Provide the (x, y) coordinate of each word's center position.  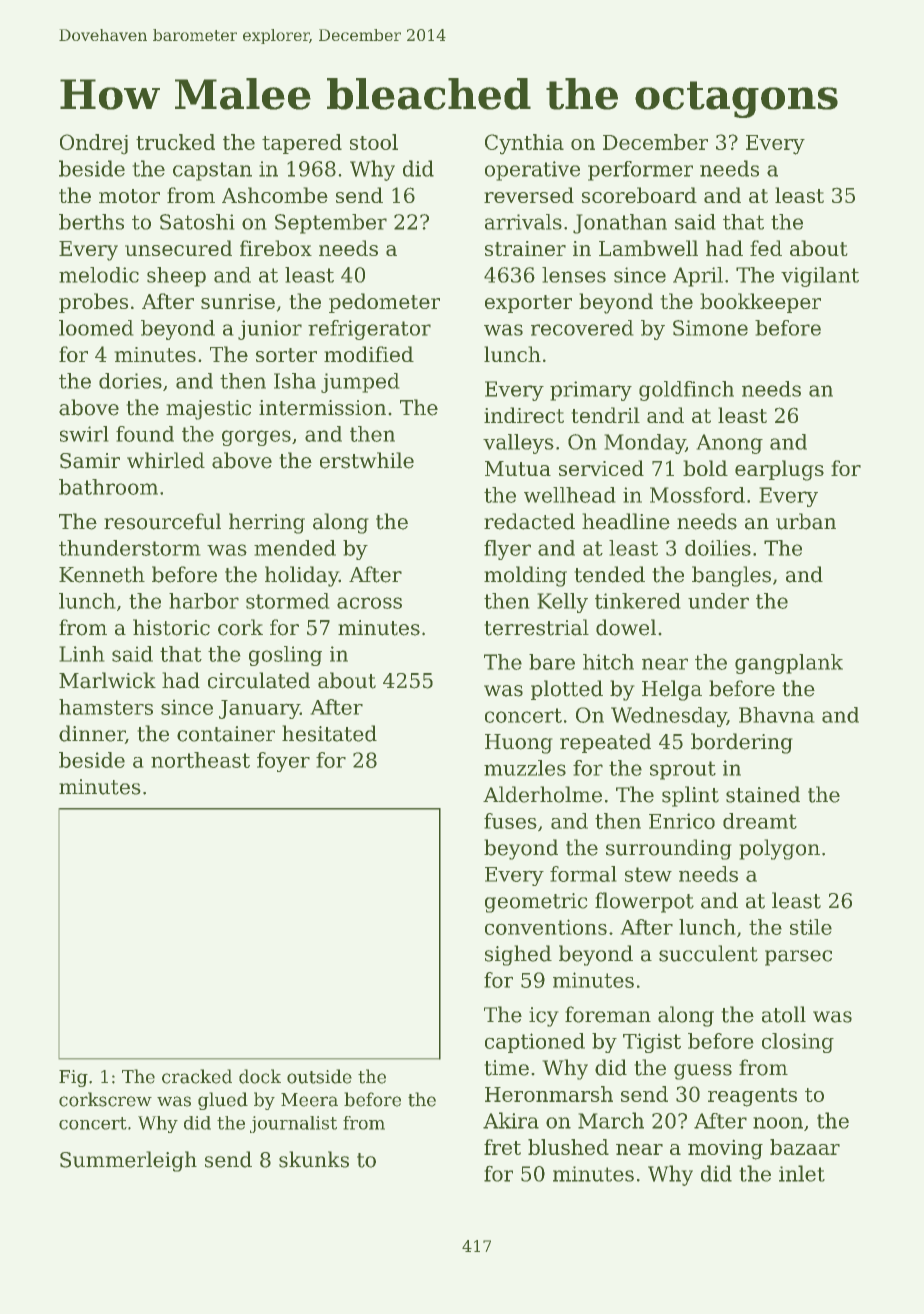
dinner (92, 733)
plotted (567, 690)
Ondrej (94, 144)
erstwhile (367, 460)
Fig (73, 1078)
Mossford (697, 495)
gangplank (789, 664)
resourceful (162, 521)
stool (374, 142)
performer (640, 171)
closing (798, 1043)
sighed (518, 955)
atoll (784, 1014)
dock (260, 1076)
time (507, 1068)
